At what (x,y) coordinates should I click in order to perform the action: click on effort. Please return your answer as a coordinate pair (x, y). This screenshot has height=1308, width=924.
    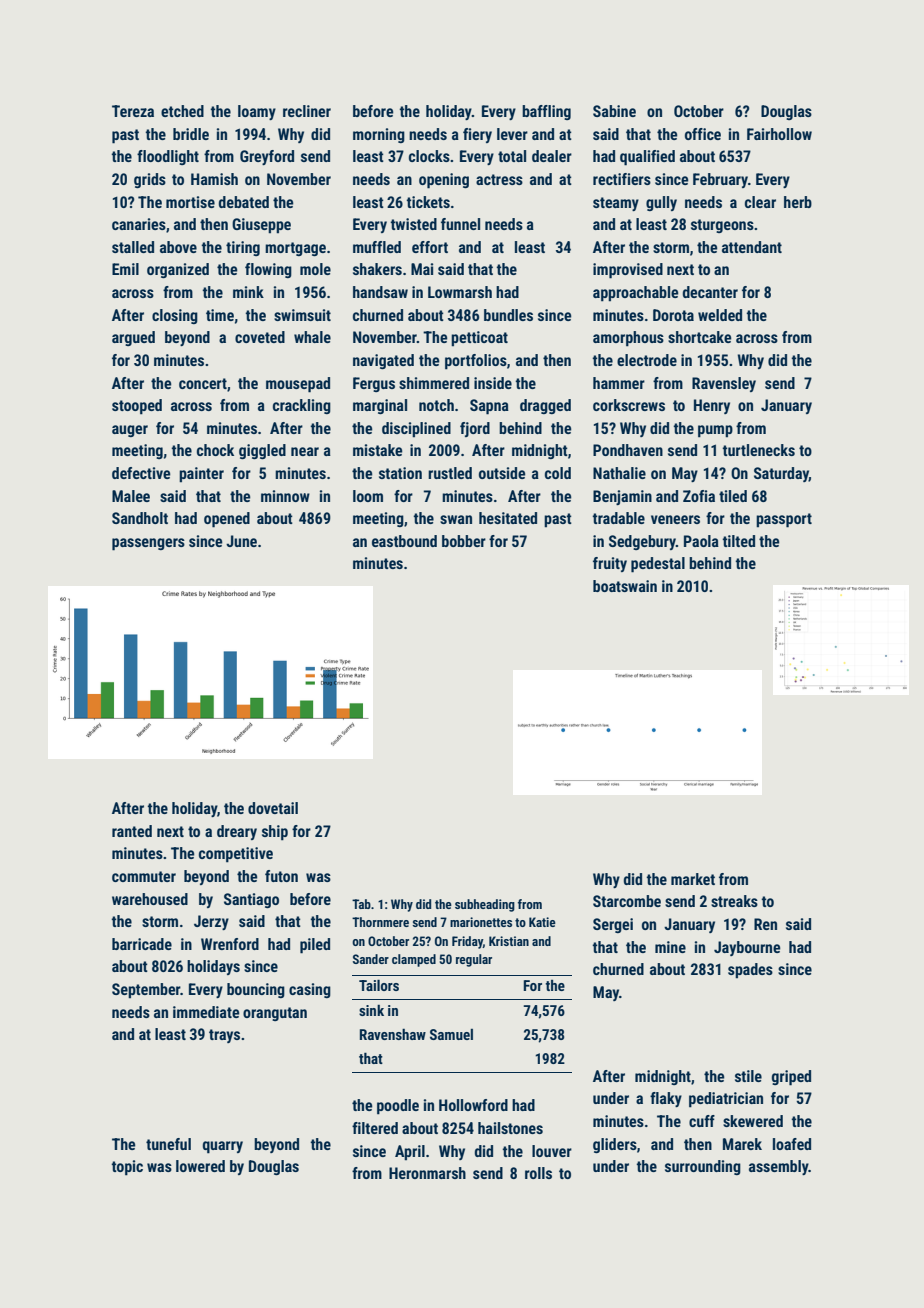
    Looking at the image, I should click on (430, 247).
